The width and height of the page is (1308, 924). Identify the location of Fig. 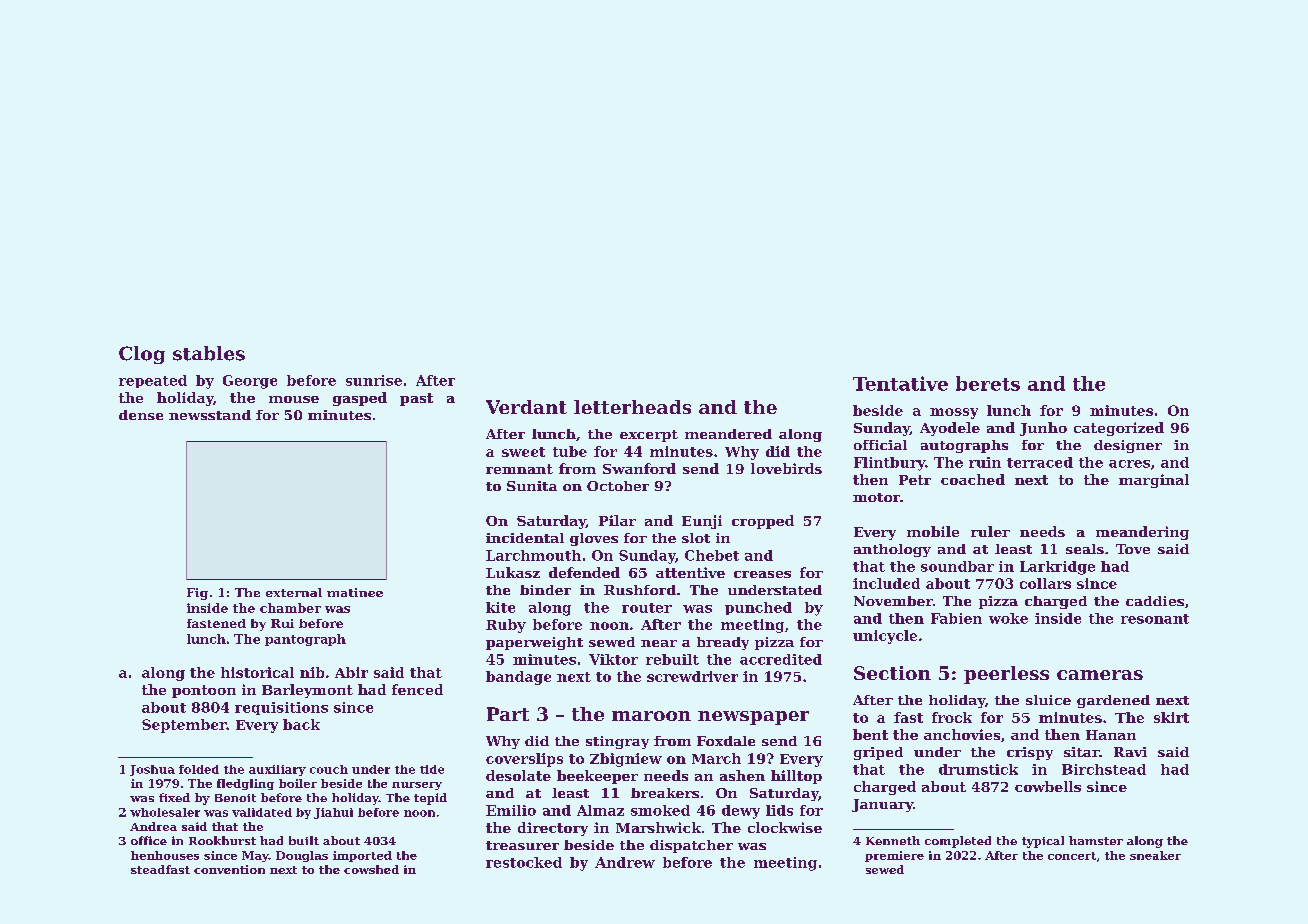
(197, 594).
